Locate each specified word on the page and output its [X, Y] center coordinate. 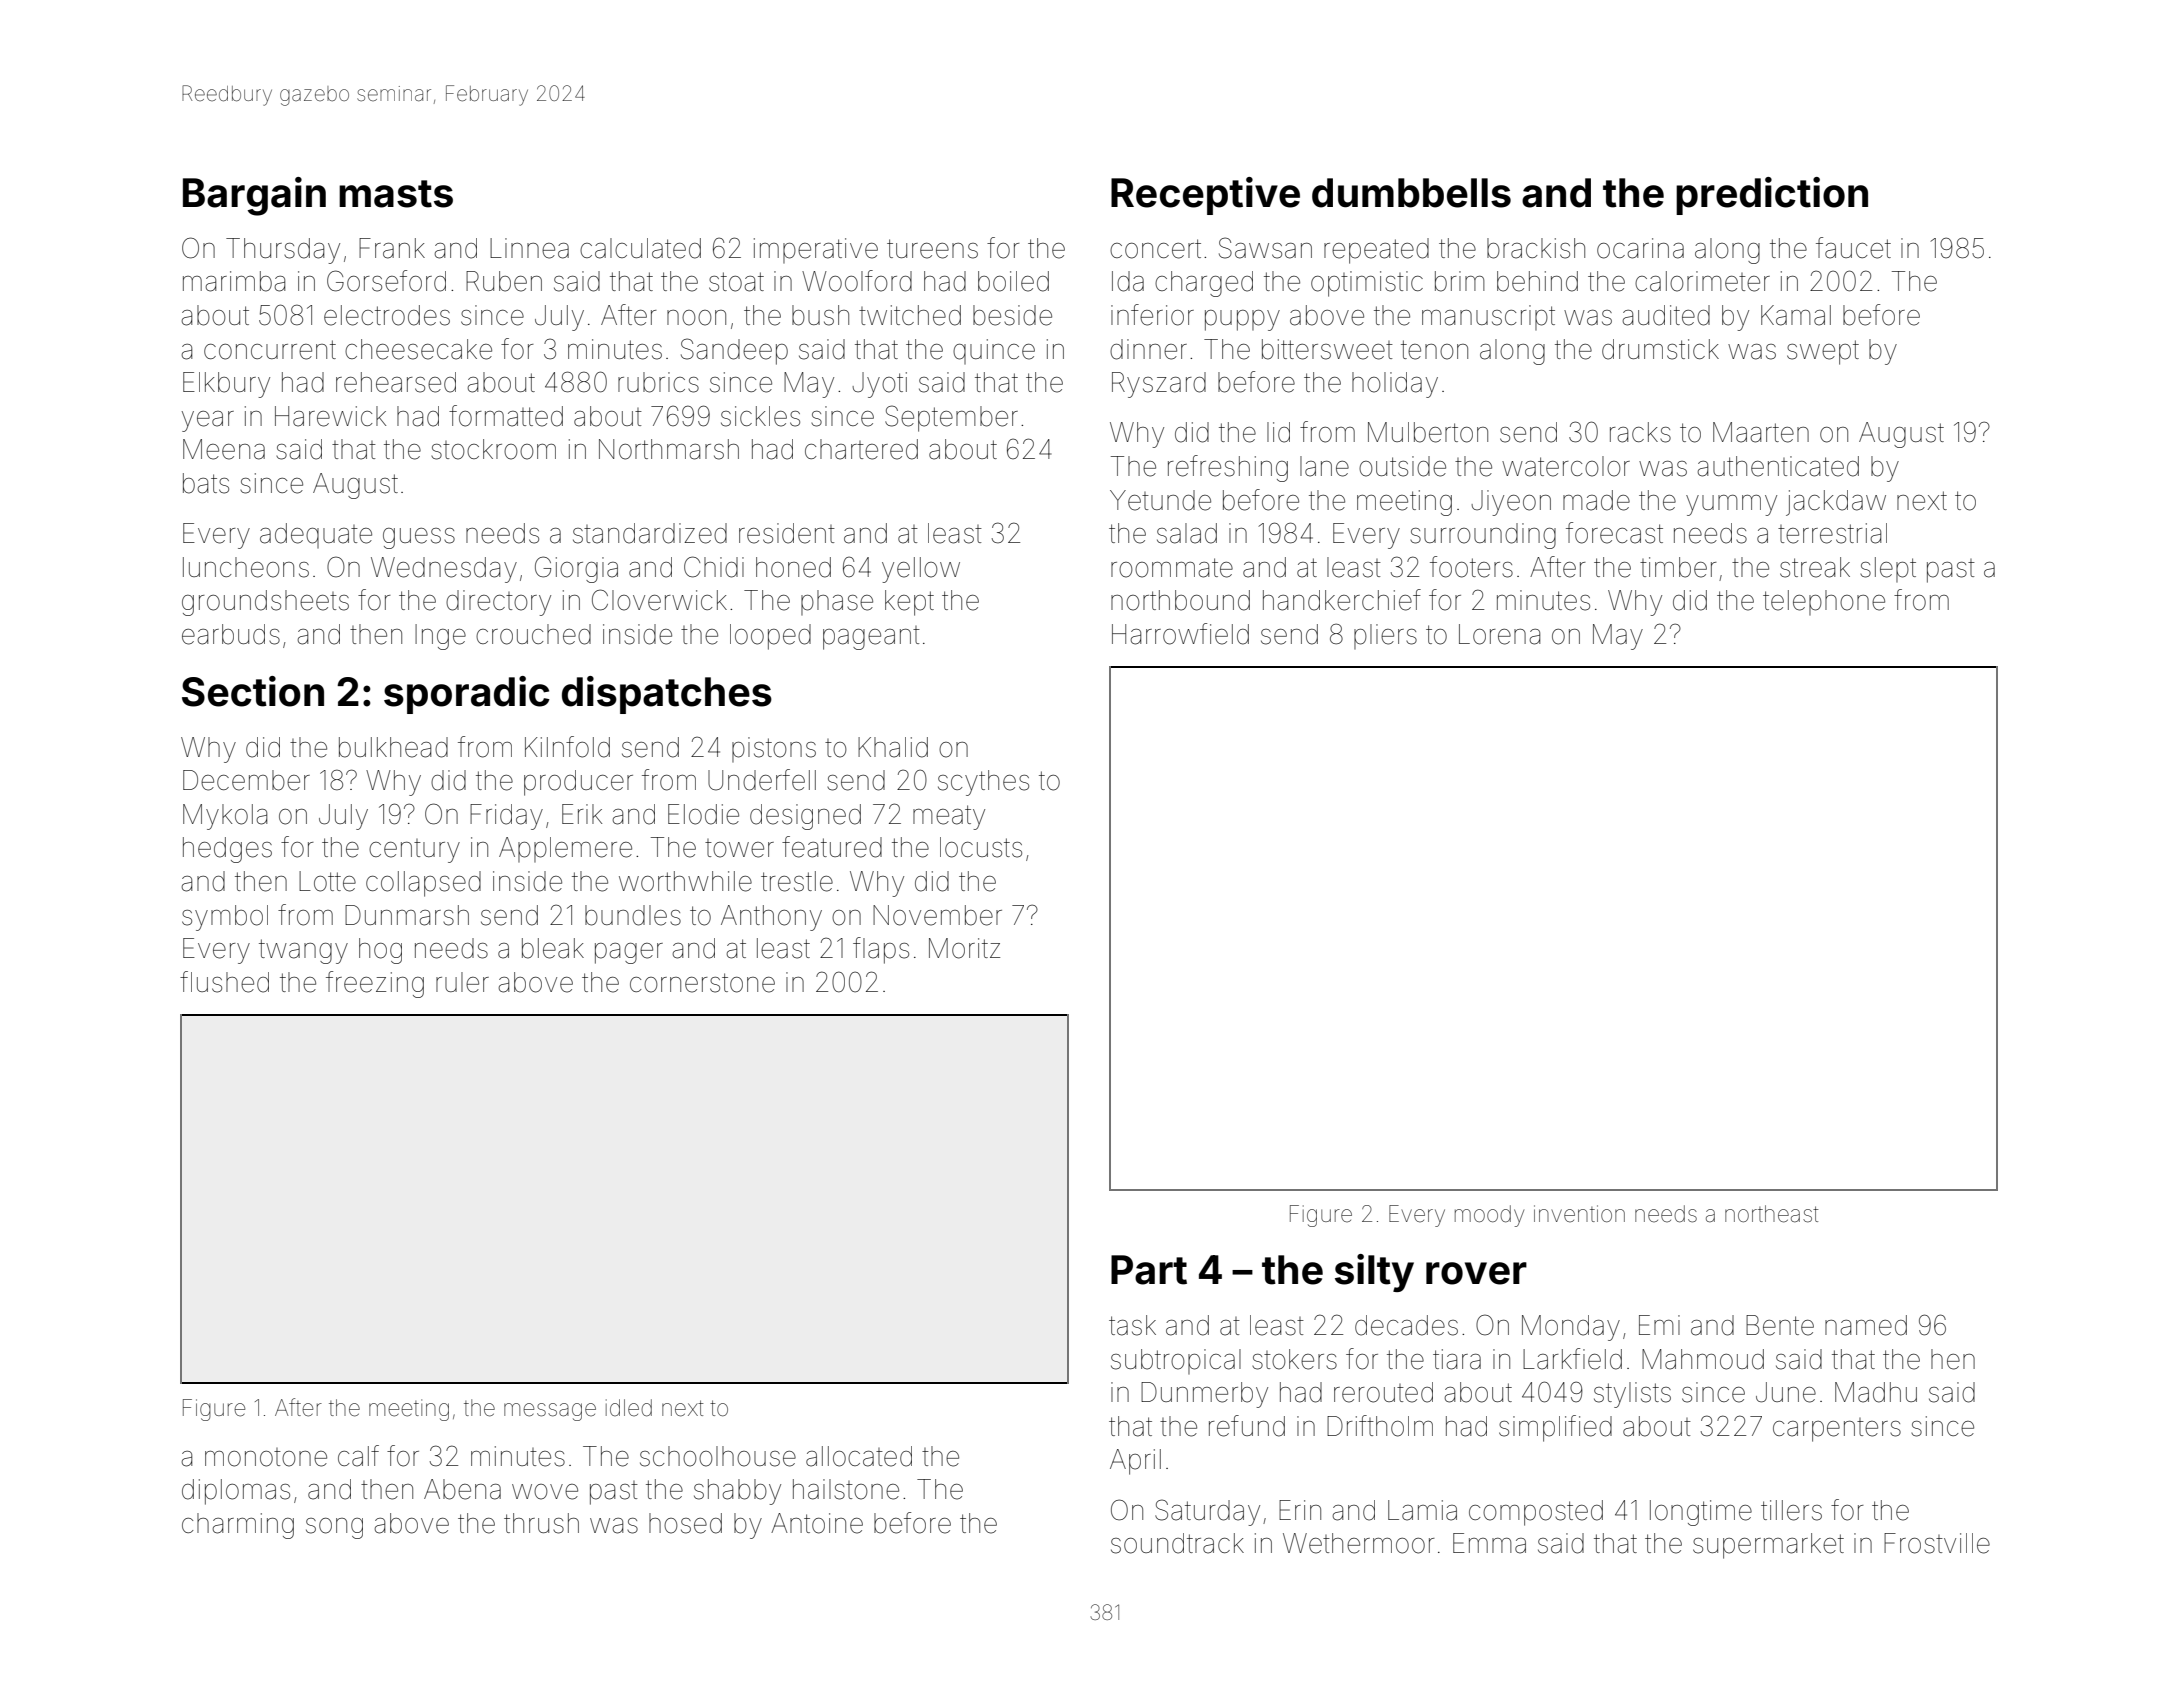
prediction [1772, 196]
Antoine [817, 1523]
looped [770, 637]
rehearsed [396, 382]
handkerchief [1342, 600]
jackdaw [1836, 503]
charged [1204, 284]
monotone [266, 1457]
